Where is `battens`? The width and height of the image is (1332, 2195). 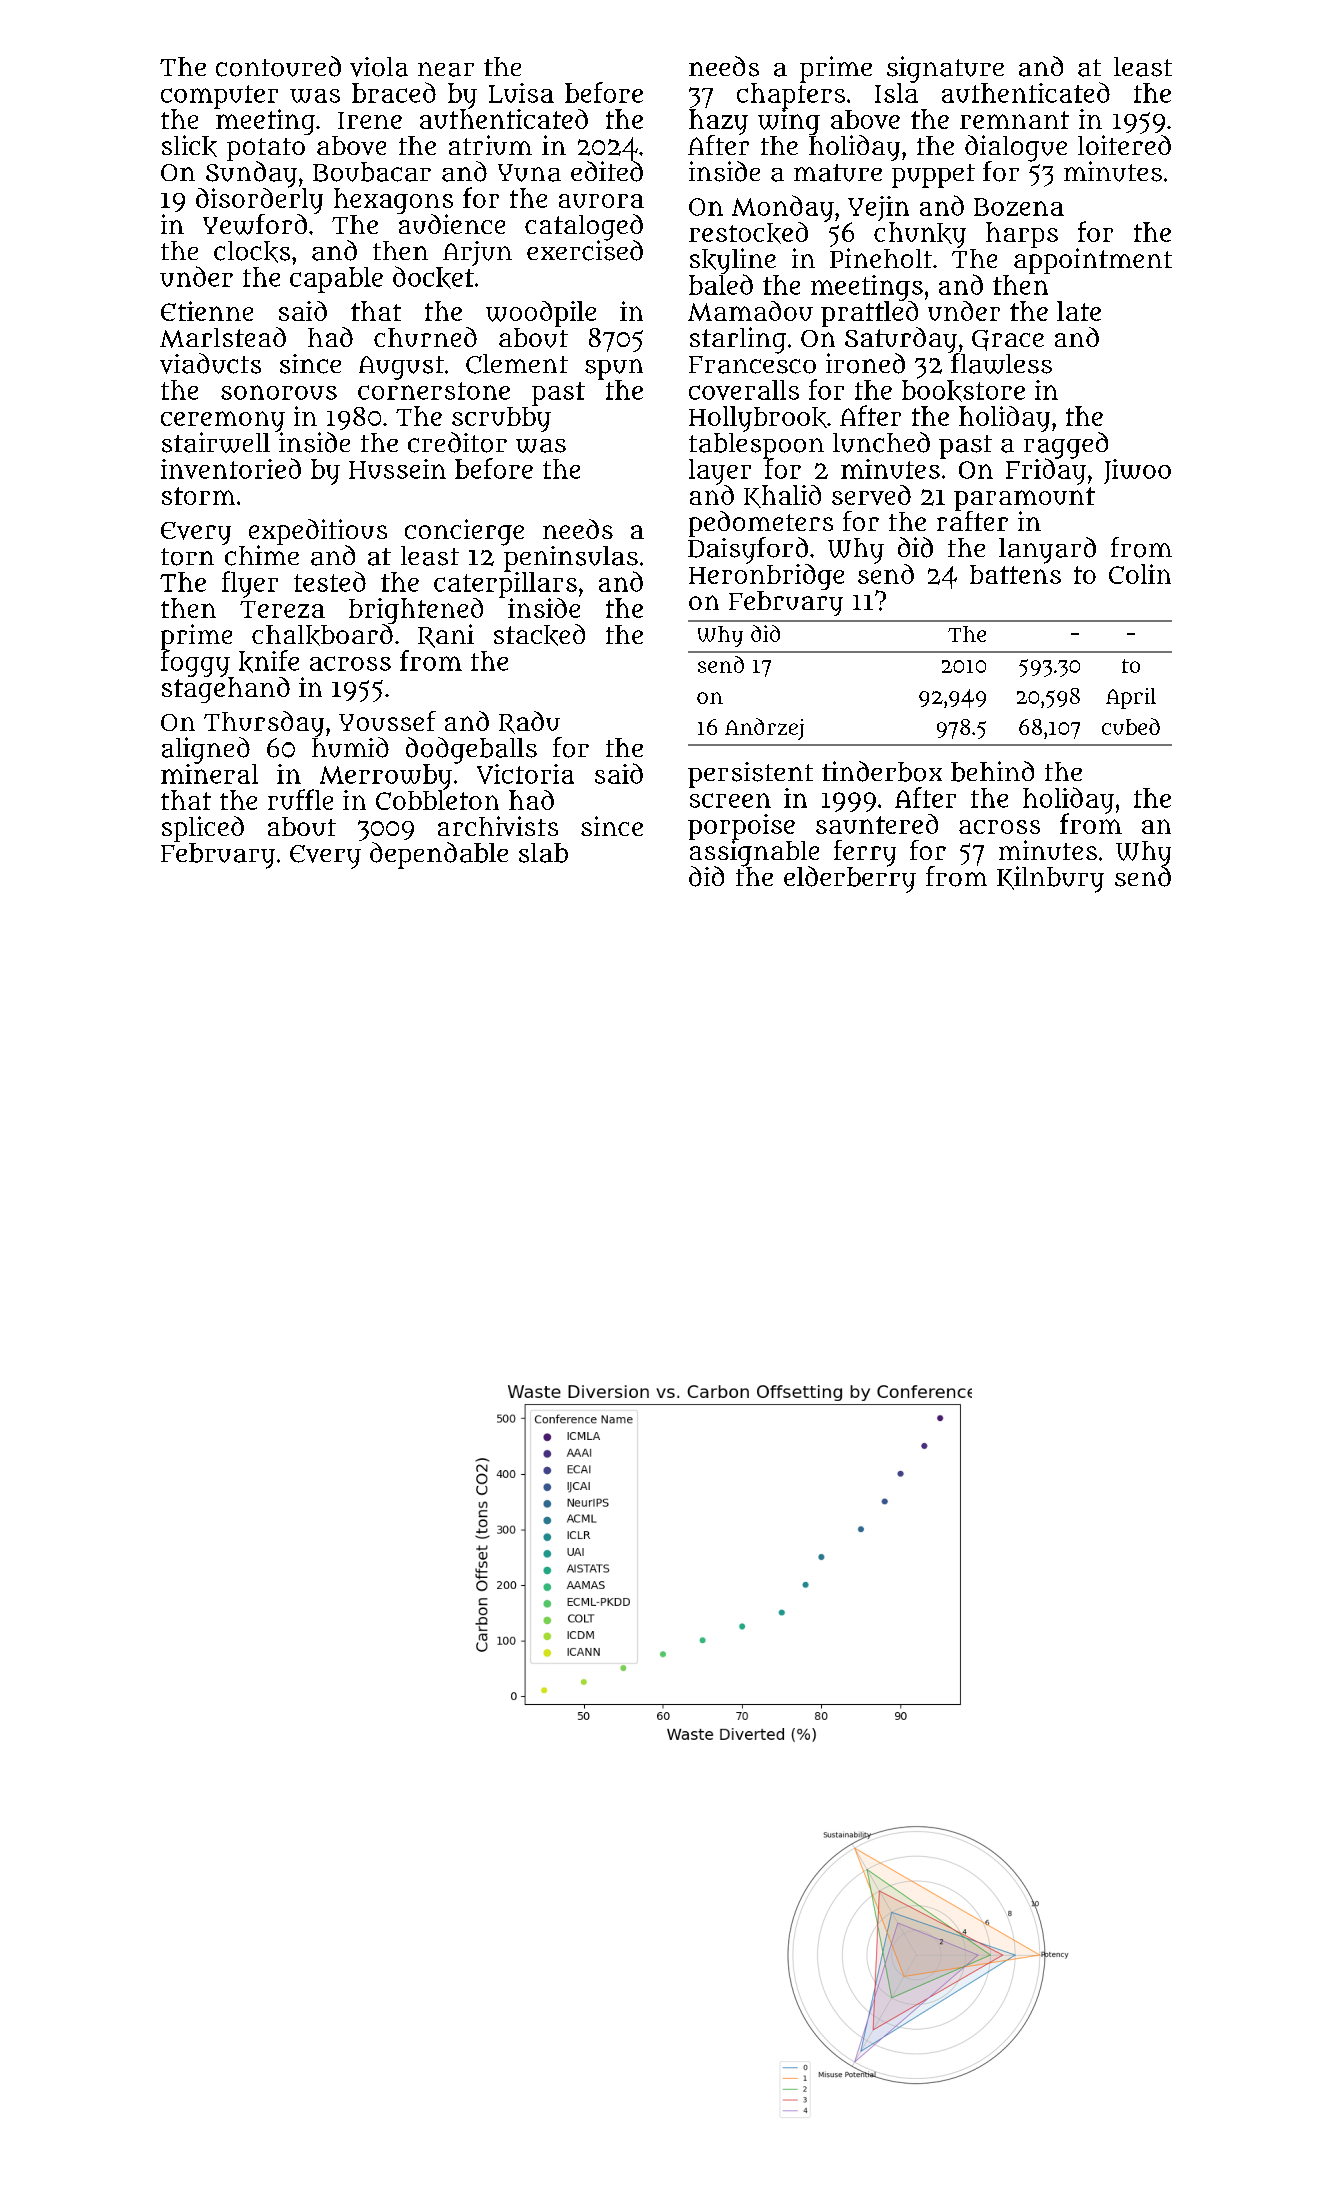
battens is located at coordinates (1015, 574).
